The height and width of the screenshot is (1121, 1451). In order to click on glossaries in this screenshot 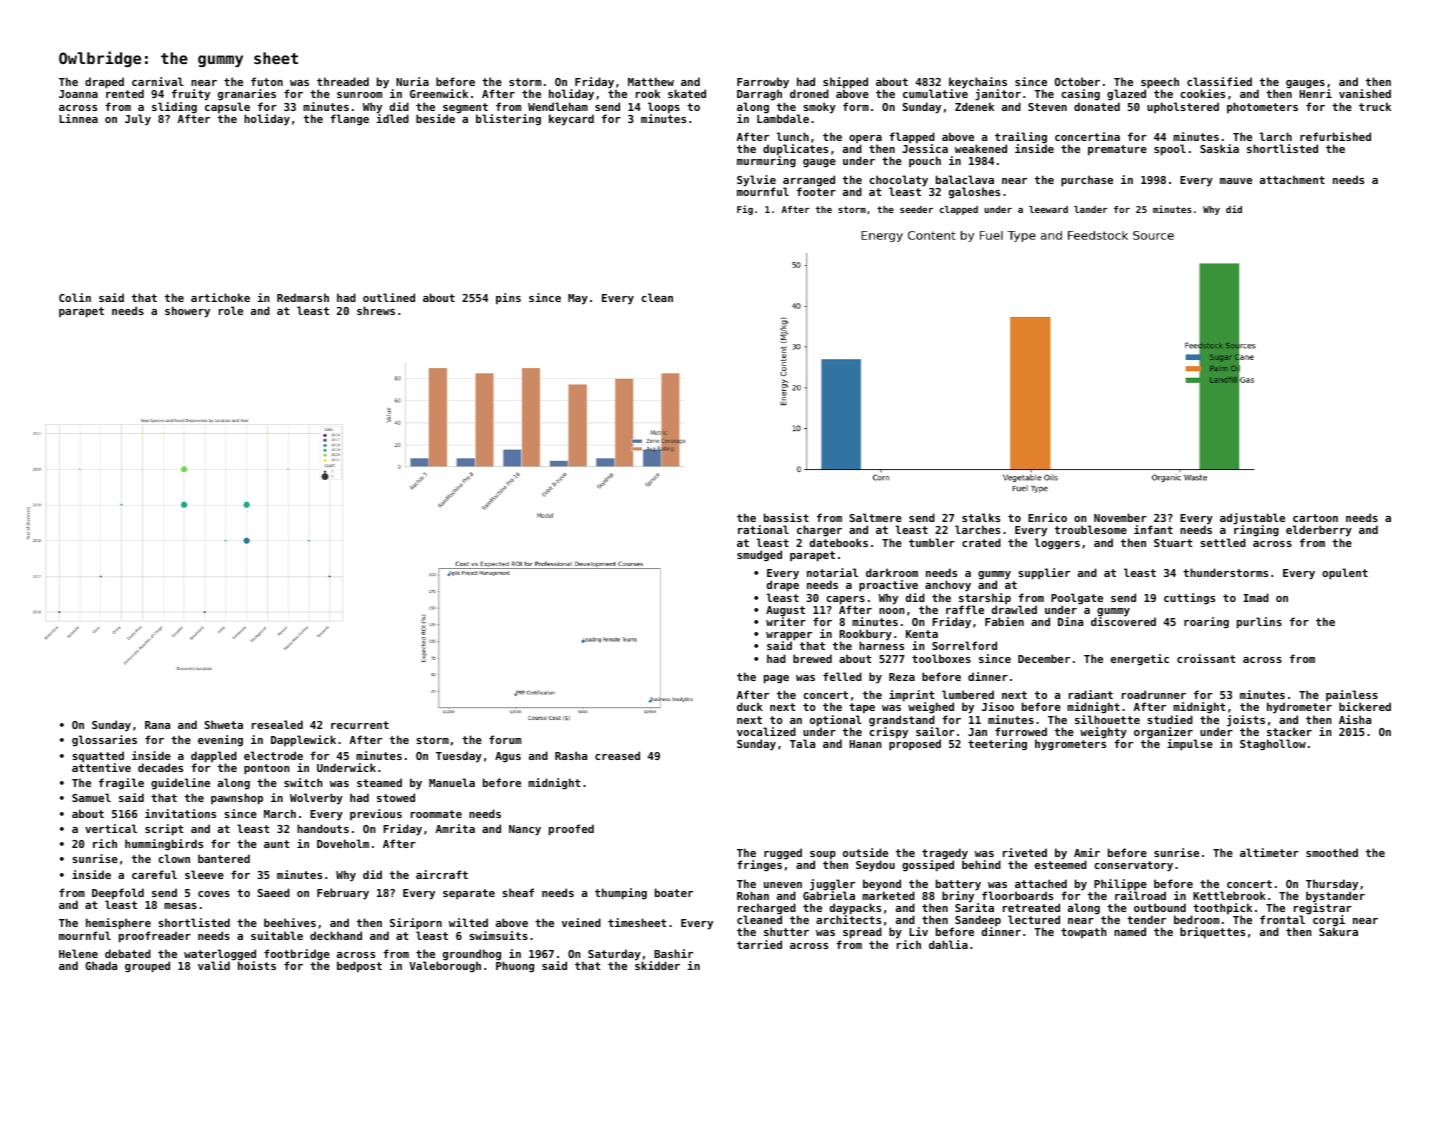, I will do `click(104, 741)`.
